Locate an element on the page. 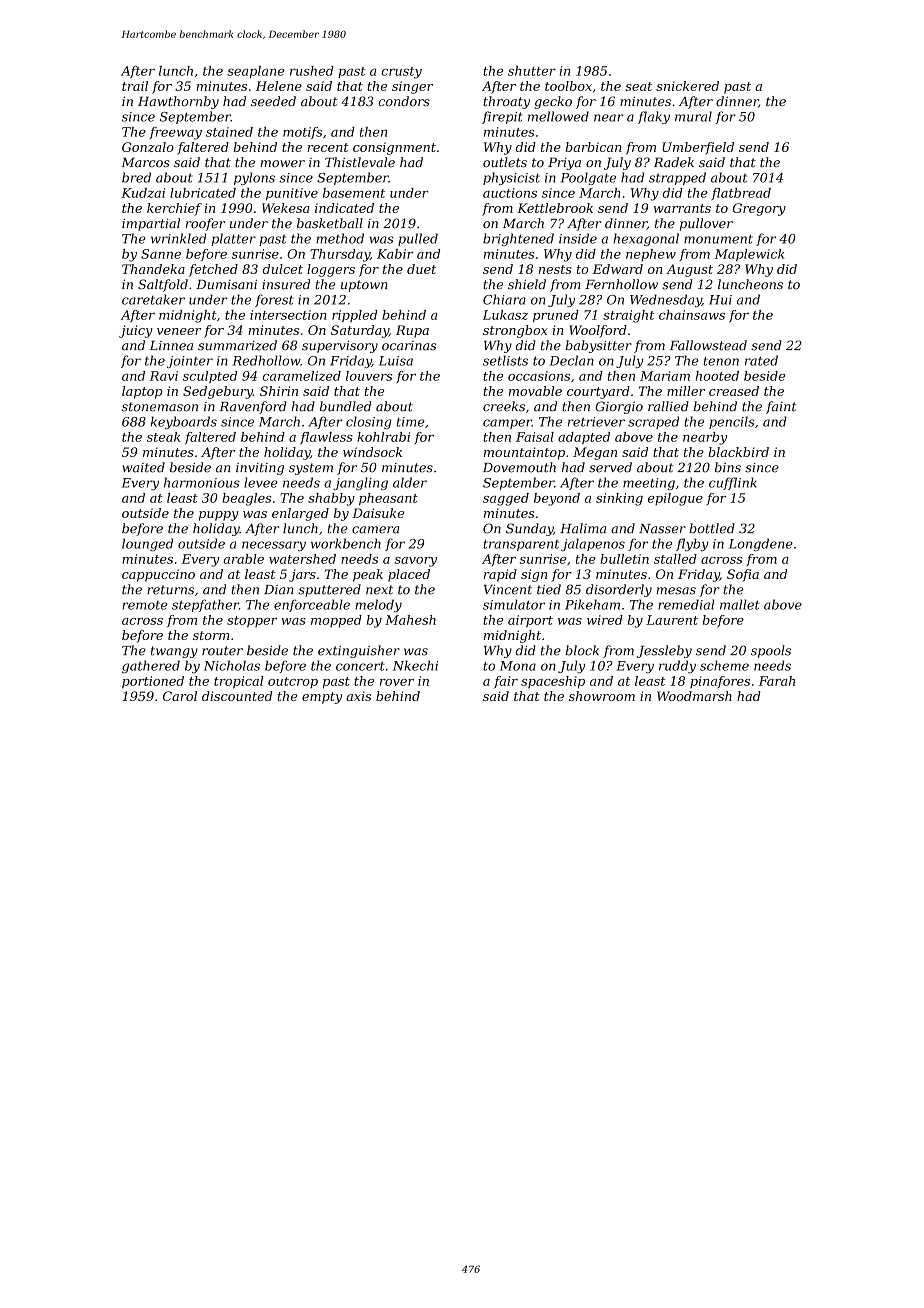 This document has height=1308, width=924. rushed is located at coordinates (312, 71).
